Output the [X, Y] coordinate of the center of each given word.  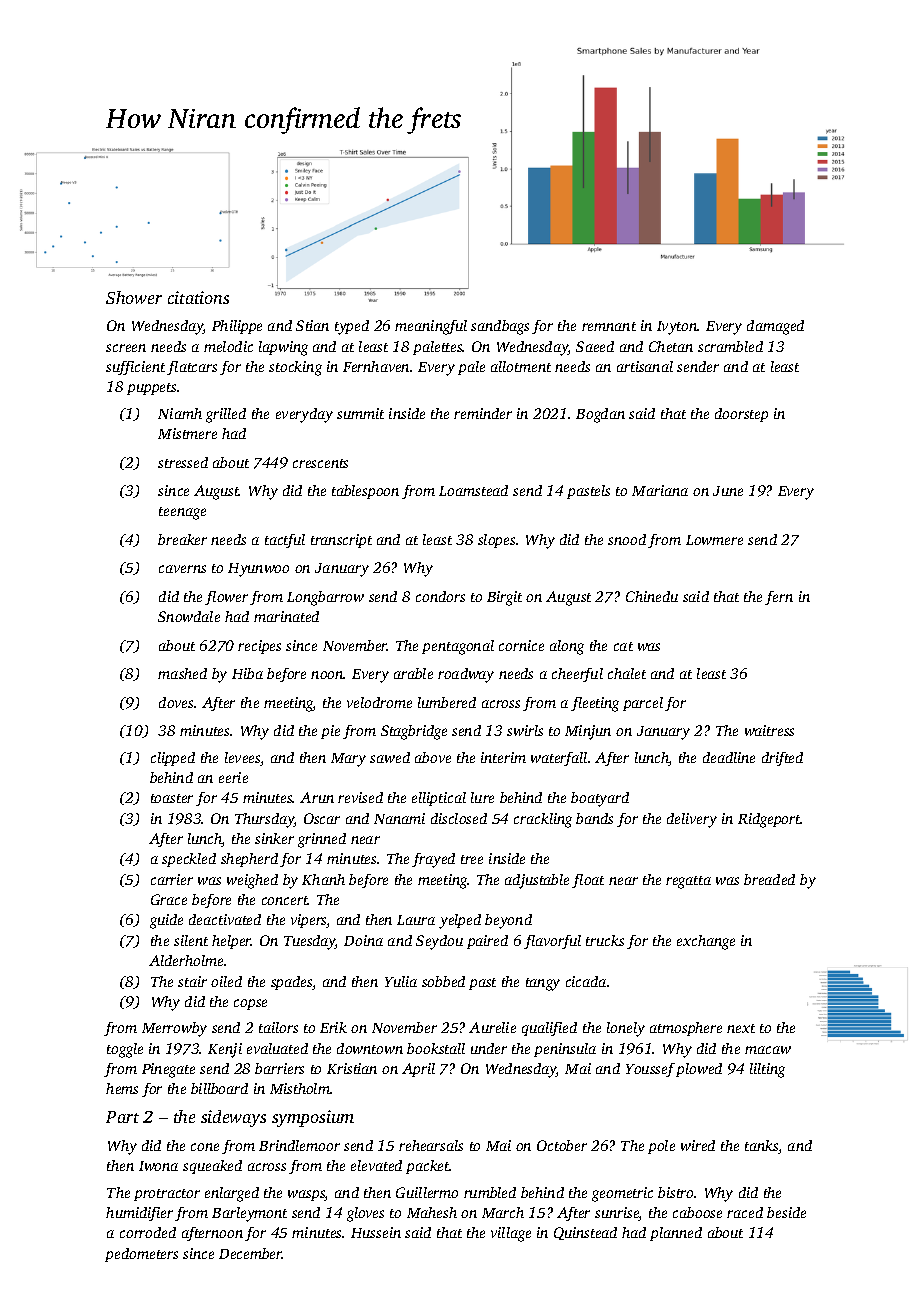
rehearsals [431, 1145]
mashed [182, 673]
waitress [769, 730]
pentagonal [458, 647]
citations [198, 297]
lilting [767, 1070]
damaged [775, 327]
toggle [125, 1050]
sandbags [500, 327]
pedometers [141, 1255]
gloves [365, 1214]
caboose [697, 1212]
